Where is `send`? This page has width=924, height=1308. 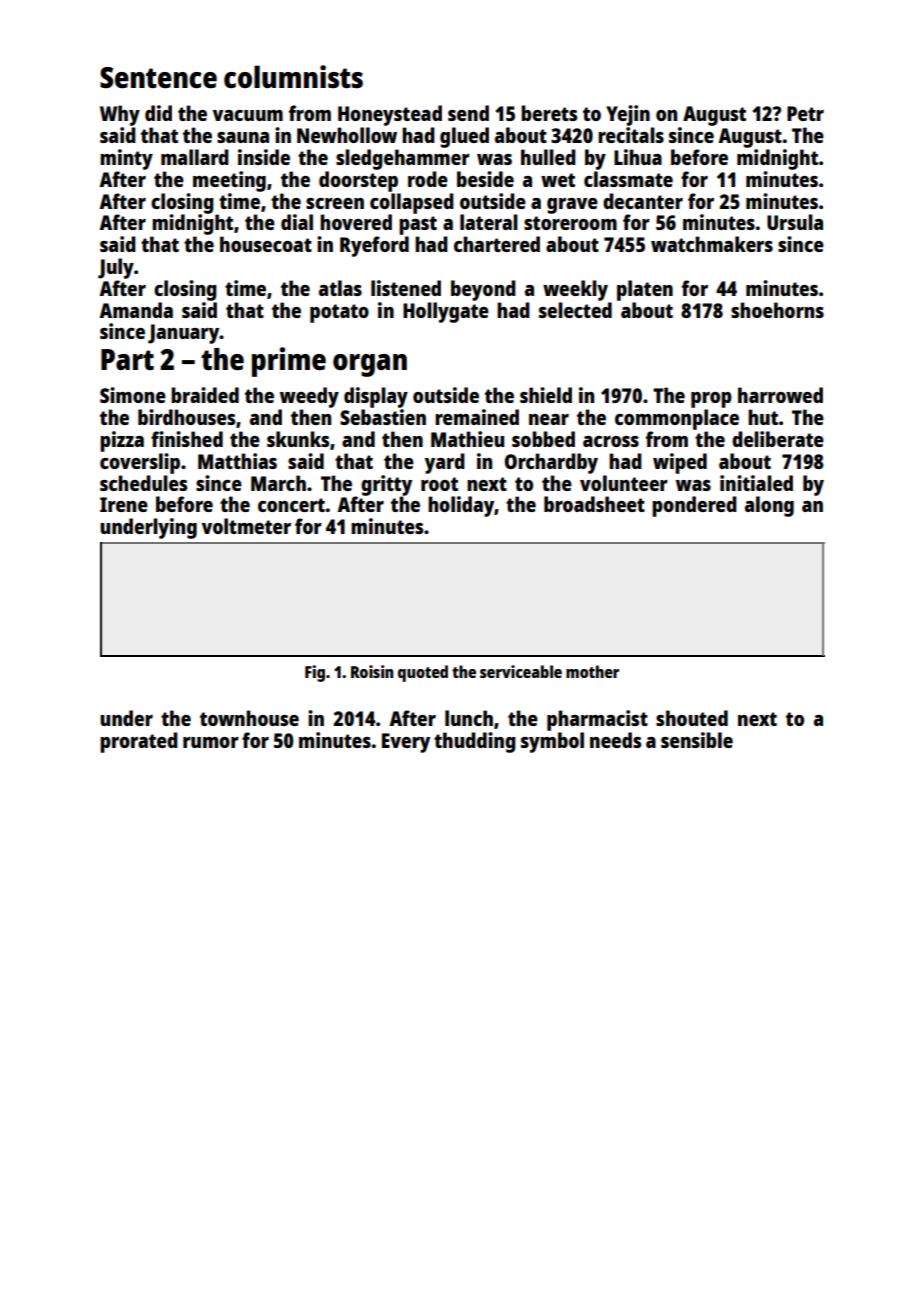 send is located at coordinates (468, 113).
